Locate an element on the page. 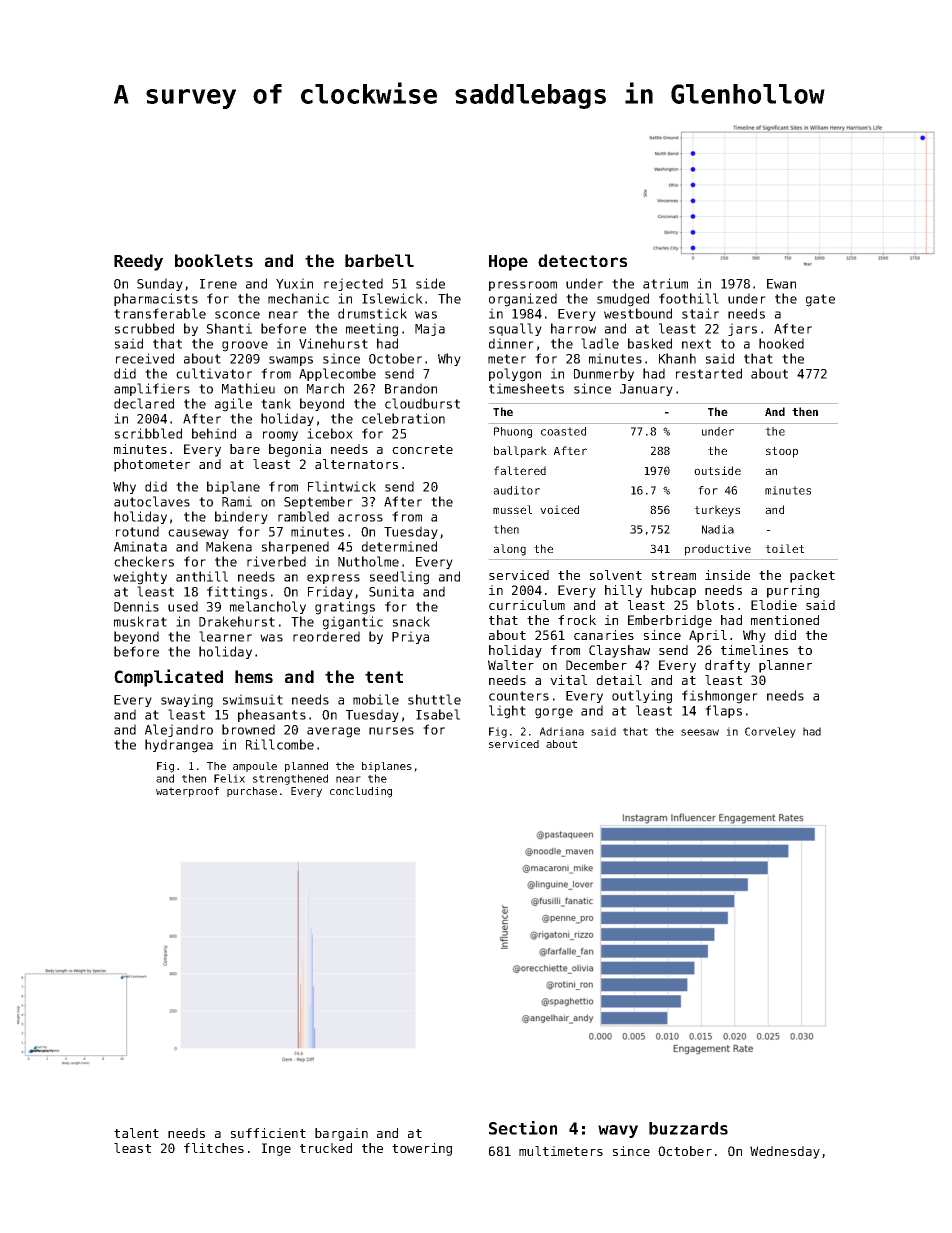 This page has width=952, height=1233. waterproof is located at coordinates (187, 792).
